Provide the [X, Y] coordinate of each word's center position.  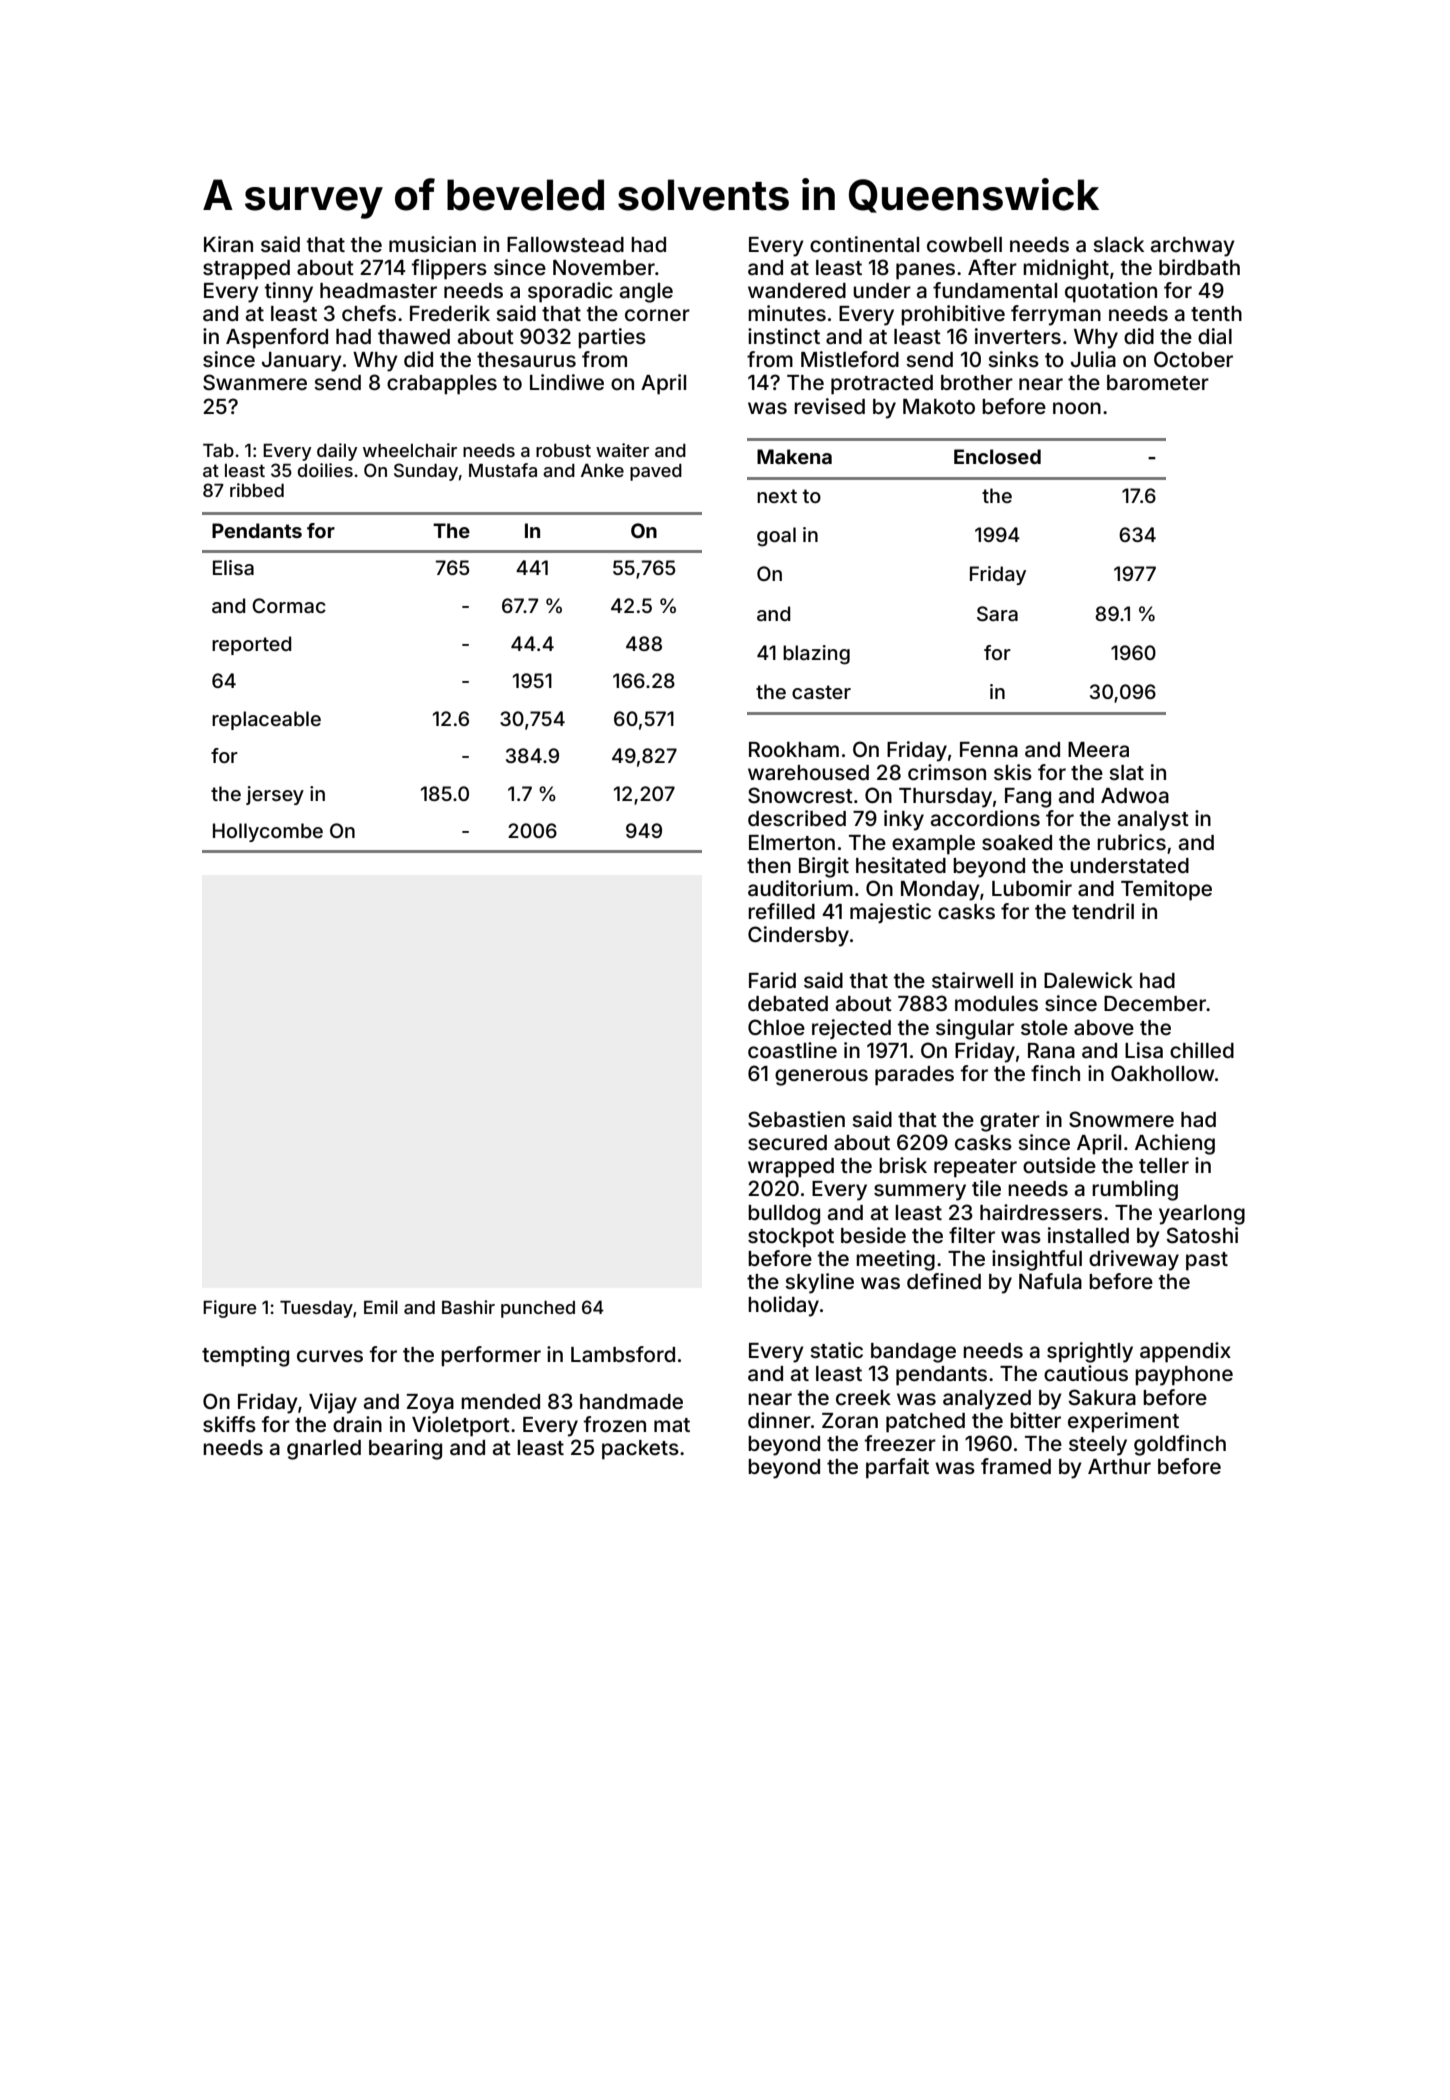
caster [821, 692]
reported [251, 645]
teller [1164, 1165]
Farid [772, 980]
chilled [1202, 1050]
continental [864, 244]
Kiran [228, 244]
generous [821, 1077]
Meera [1098, 750]
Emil [381, 1307]
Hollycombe [268, 832]
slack [1118, 244]
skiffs [229, 1424]
